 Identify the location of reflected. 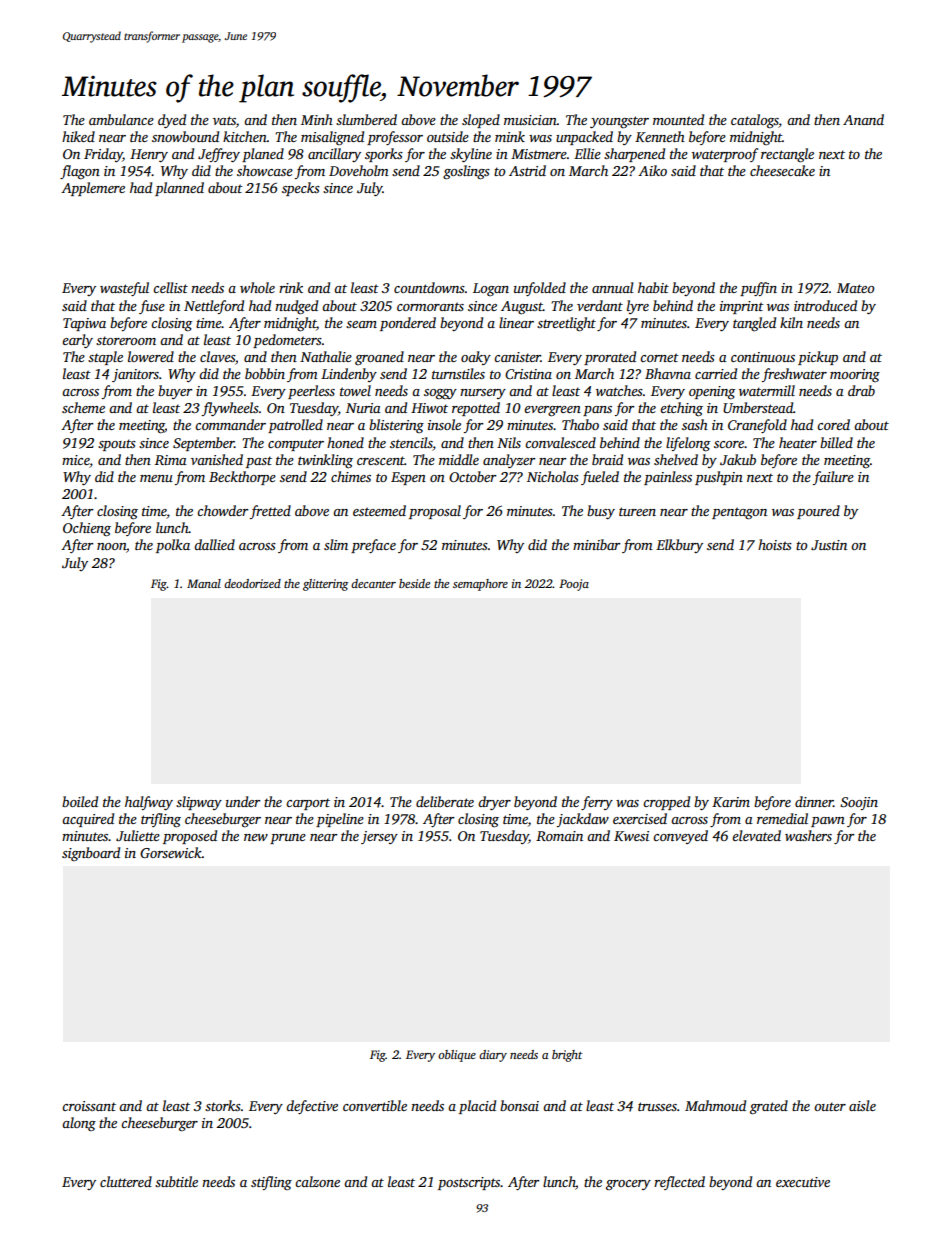
(679, 1183).
